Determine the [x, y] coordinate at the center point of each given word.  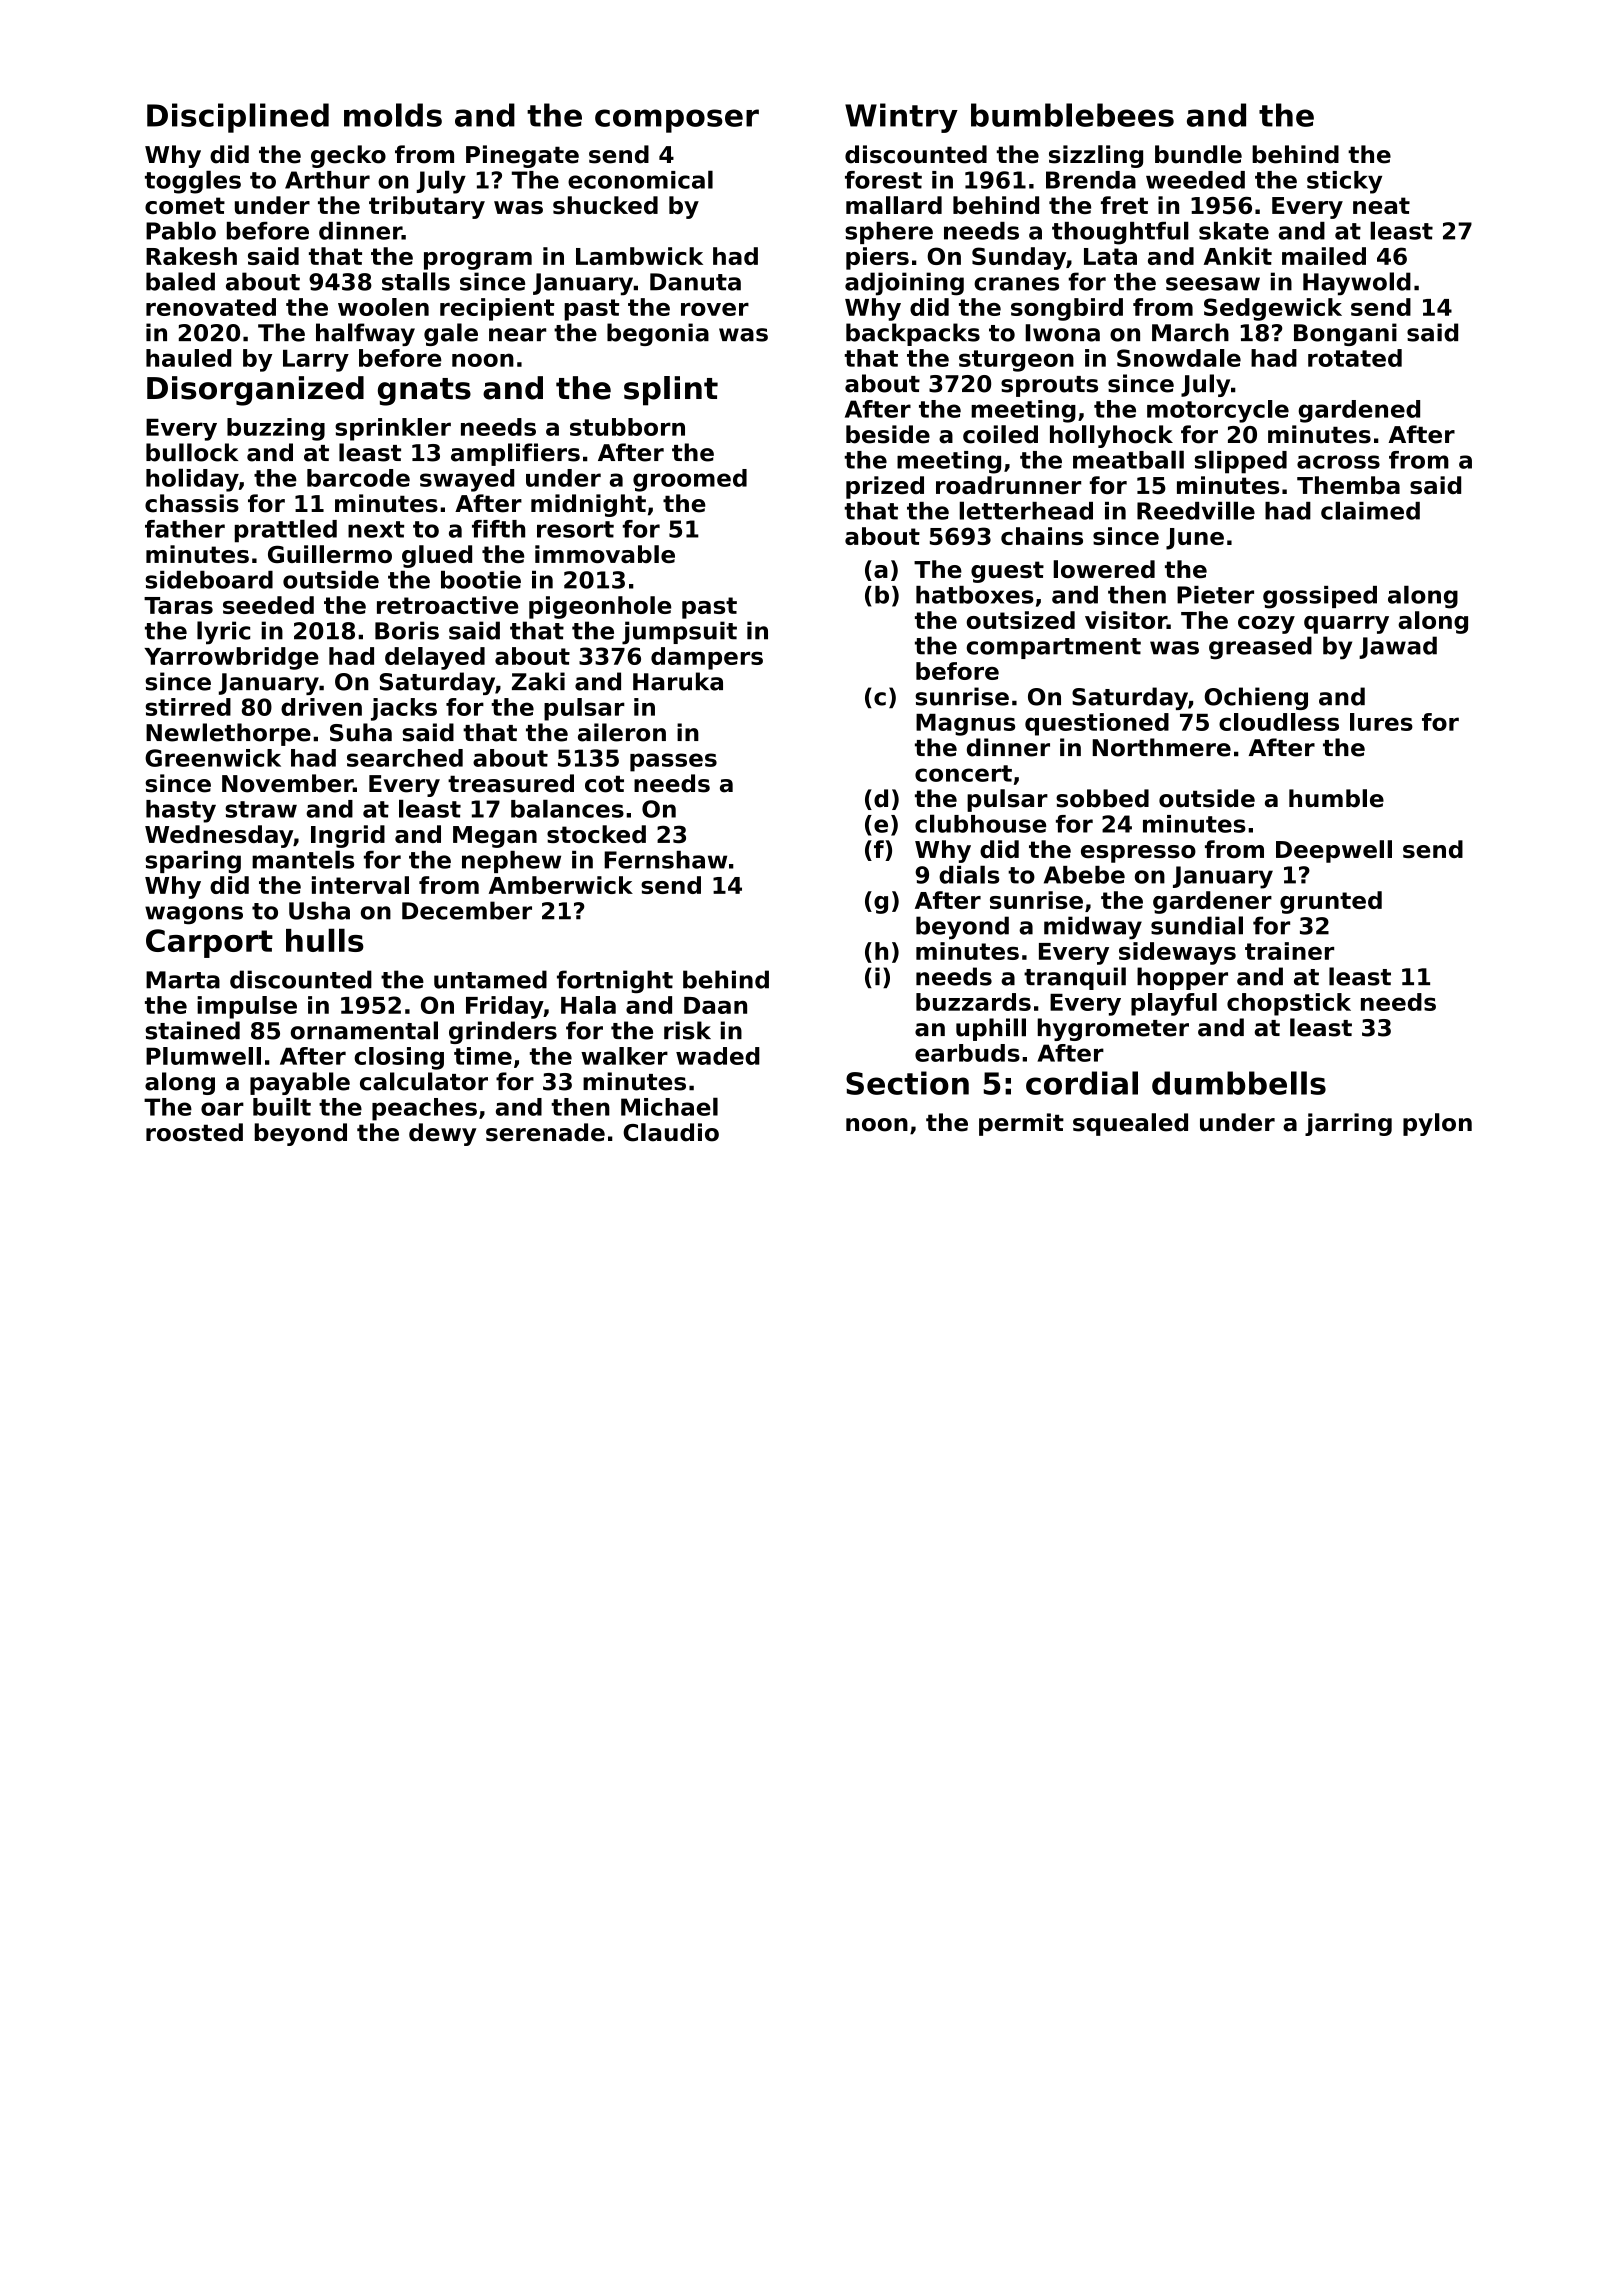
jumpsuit [679, 633]
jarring [1348, 1124]
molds [393, 115]
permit [1021, 1124]
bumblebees [1072, 115]
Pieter [1215, 595]
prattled [286, 531]
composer [677, 121]
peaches [424, 1109]
